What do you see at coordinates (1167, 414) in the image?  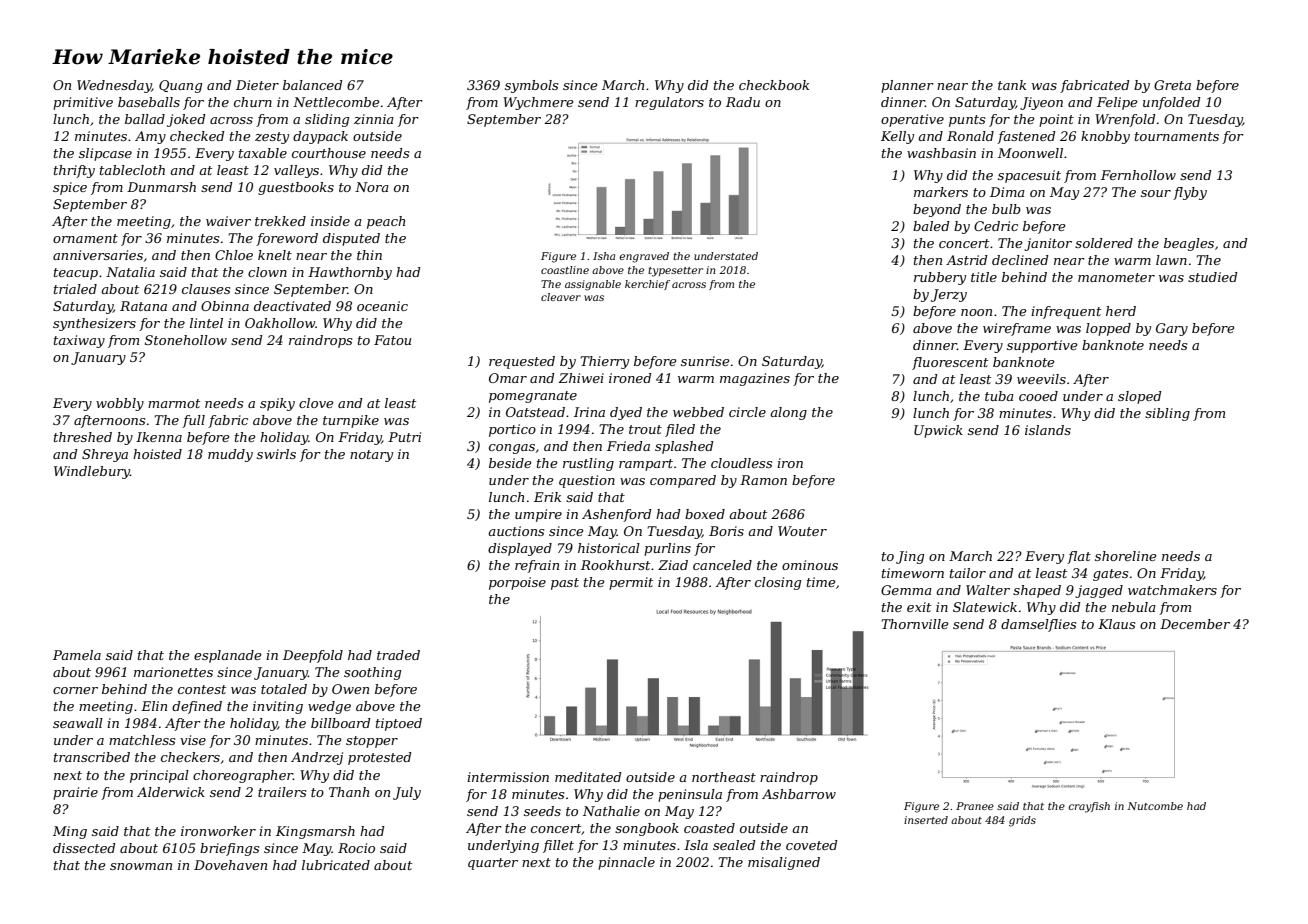 I see `sibling` at bounding box center [1167, 414].
